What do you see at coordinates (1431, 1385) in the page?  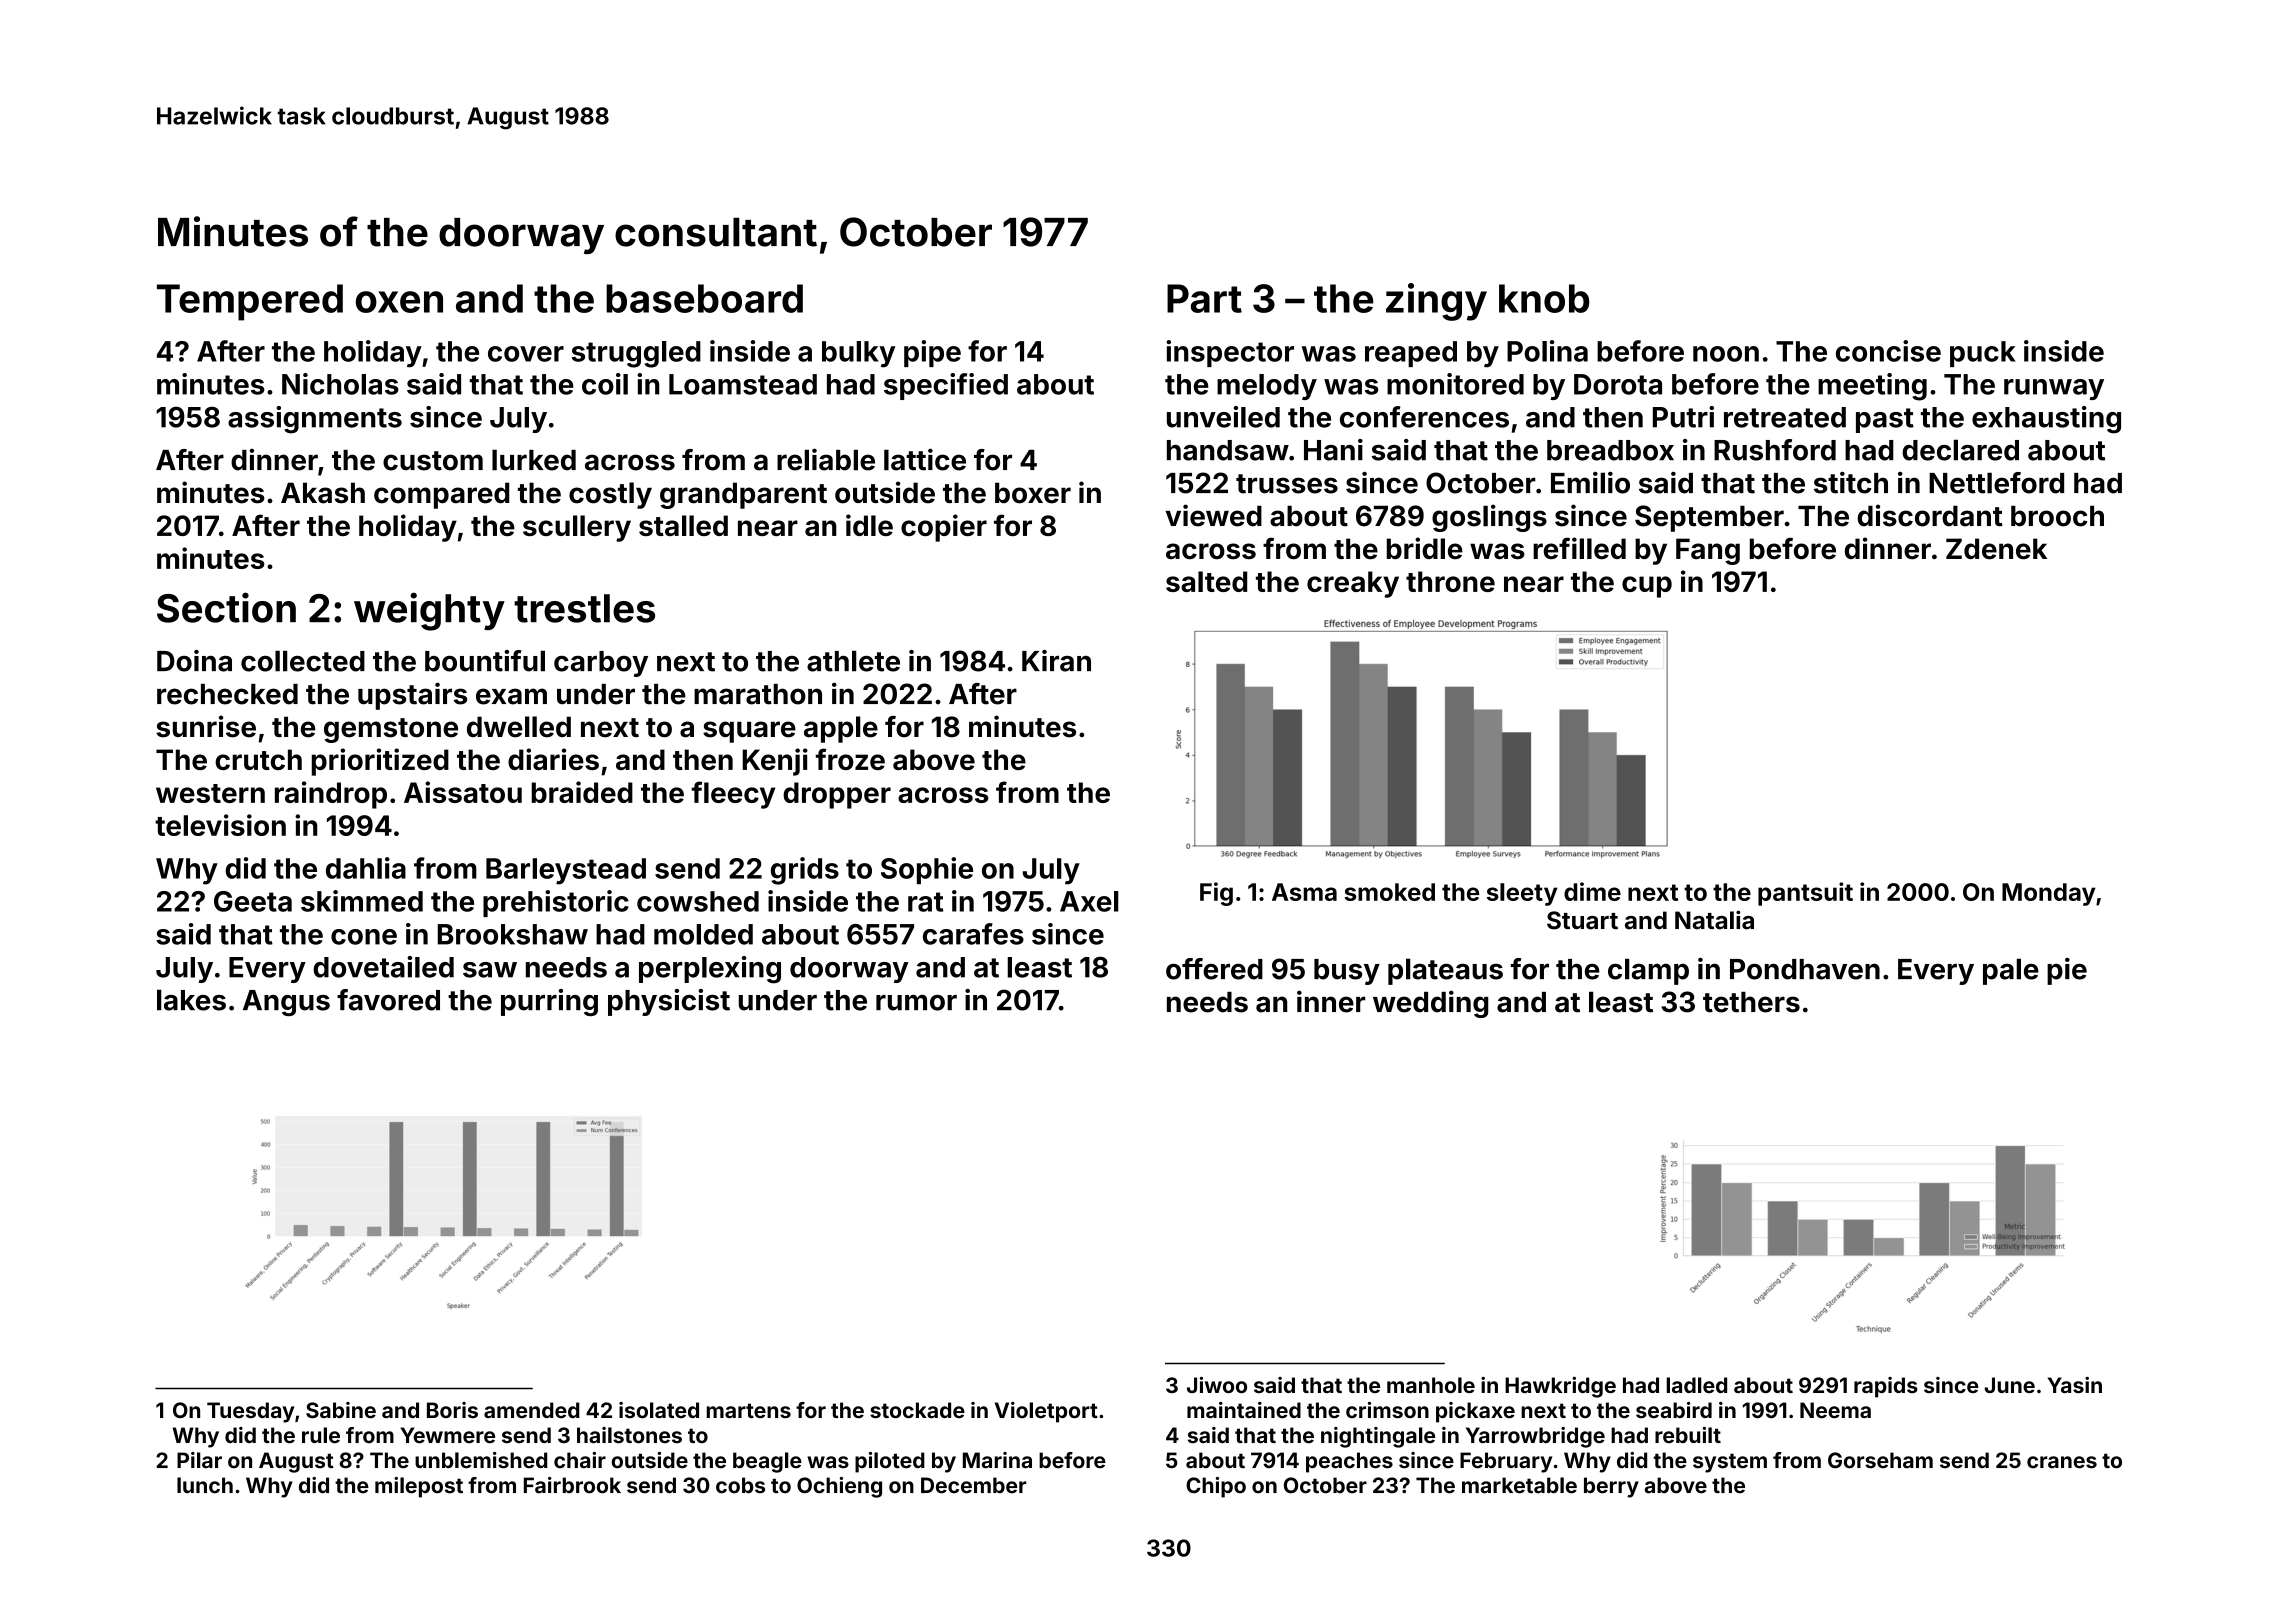 I see `manhole` at bounding box center [1431, 1385].
